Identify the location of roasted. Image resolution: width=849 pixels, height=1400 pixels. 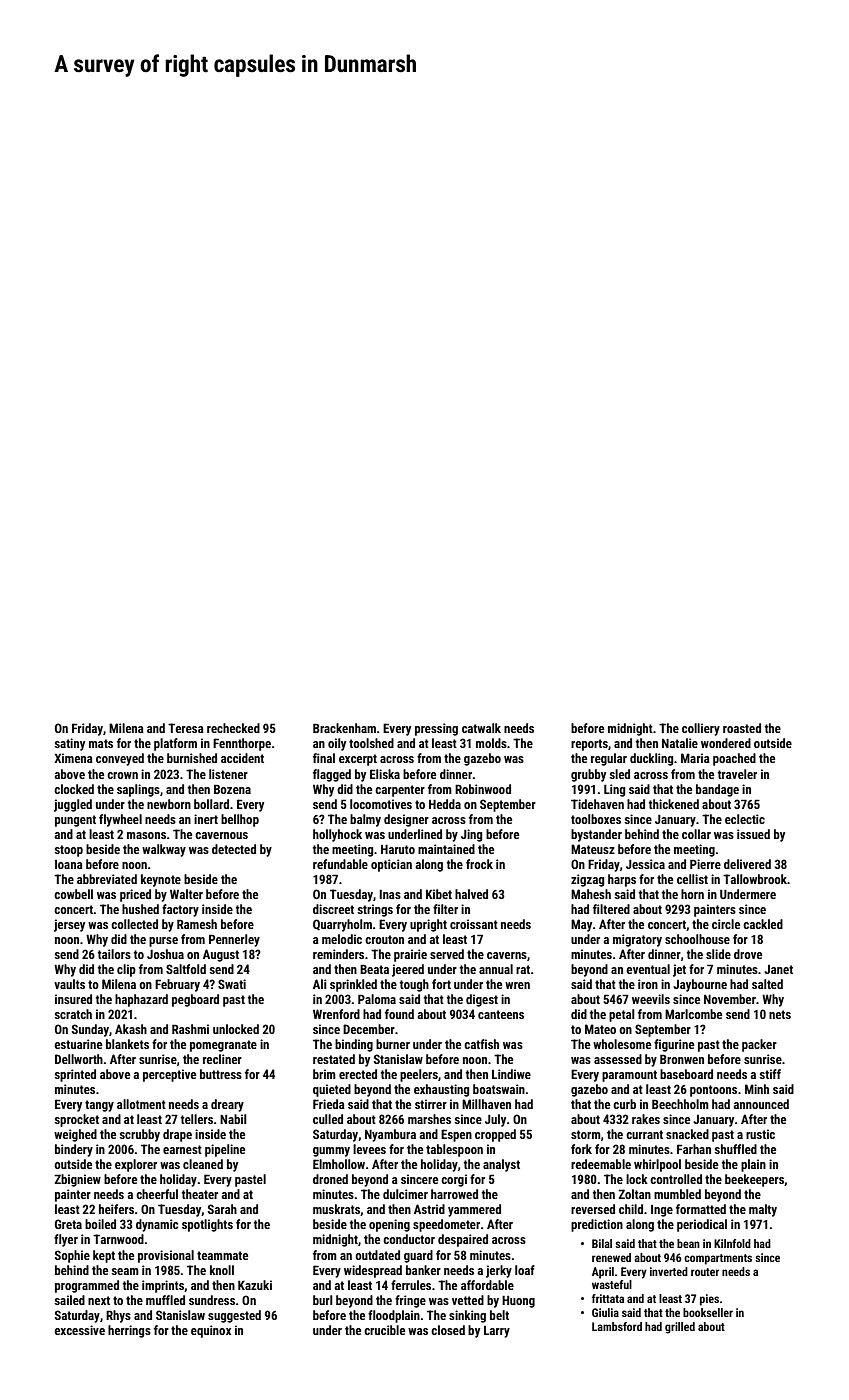
(742, 728).
